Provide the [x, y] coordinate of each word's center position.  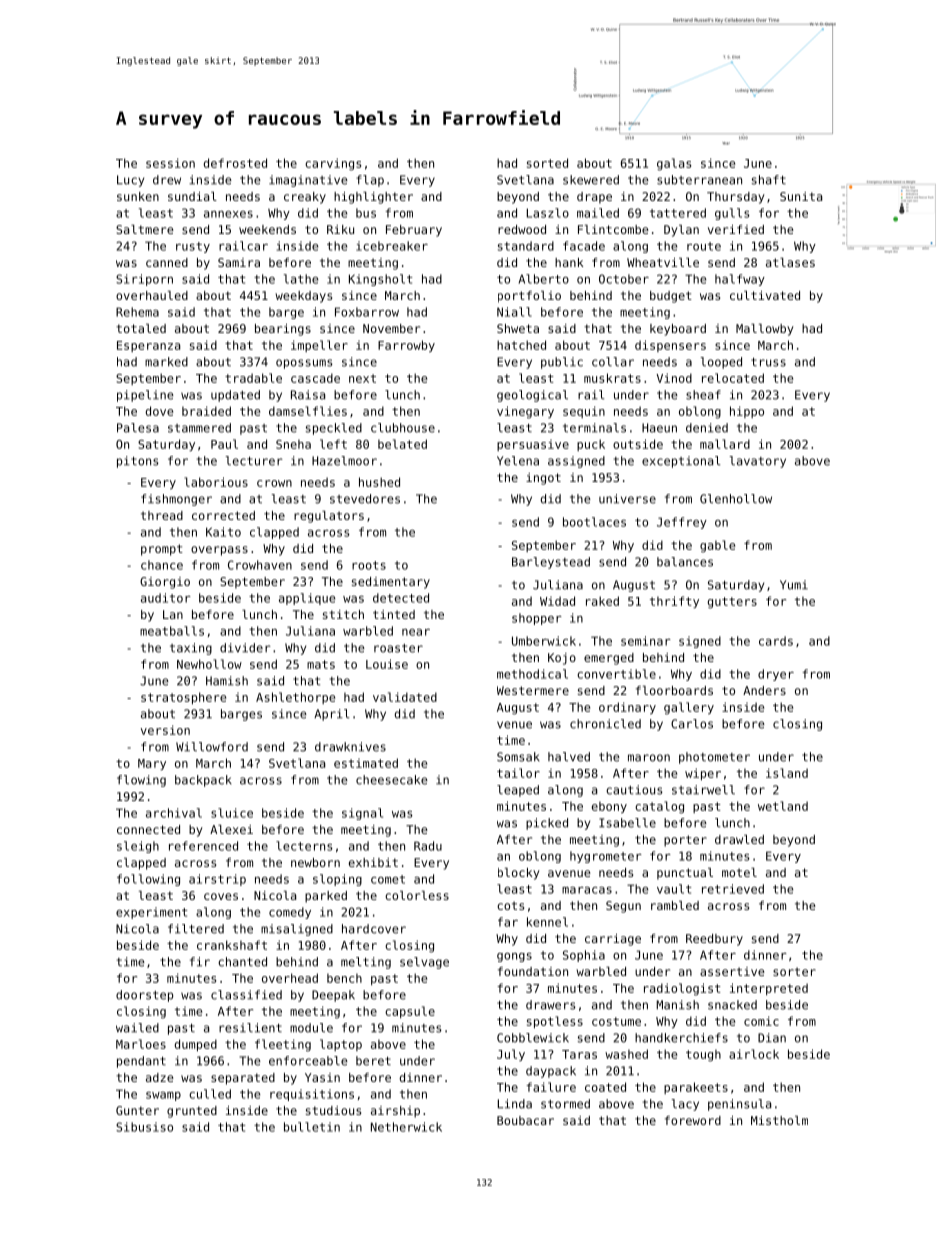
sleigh [138, 847]
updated [235, 396]
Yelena [518, 461]
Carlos [692, 724]
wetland [783, 806]
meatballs [172, 631]
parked [326, 897]
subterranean [699, 180]
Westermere [533, 690]
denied [707, 428]
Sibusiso [144, 1127]
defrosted [235, 163]
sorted [547, 163]
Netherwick [406, 1127]
